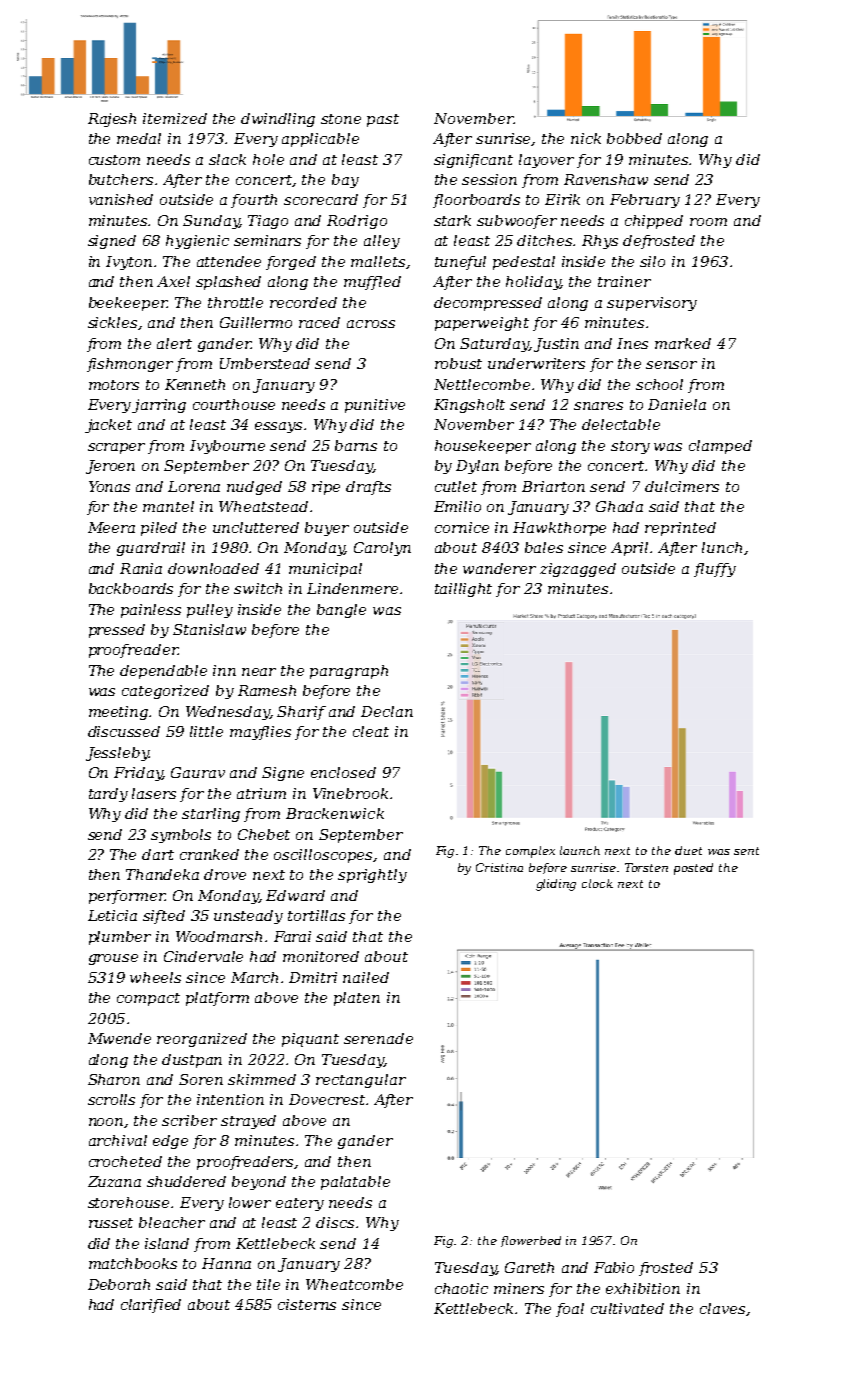 The image size is (849, 1400). I want to click on Rhys, so click(600, 242).
